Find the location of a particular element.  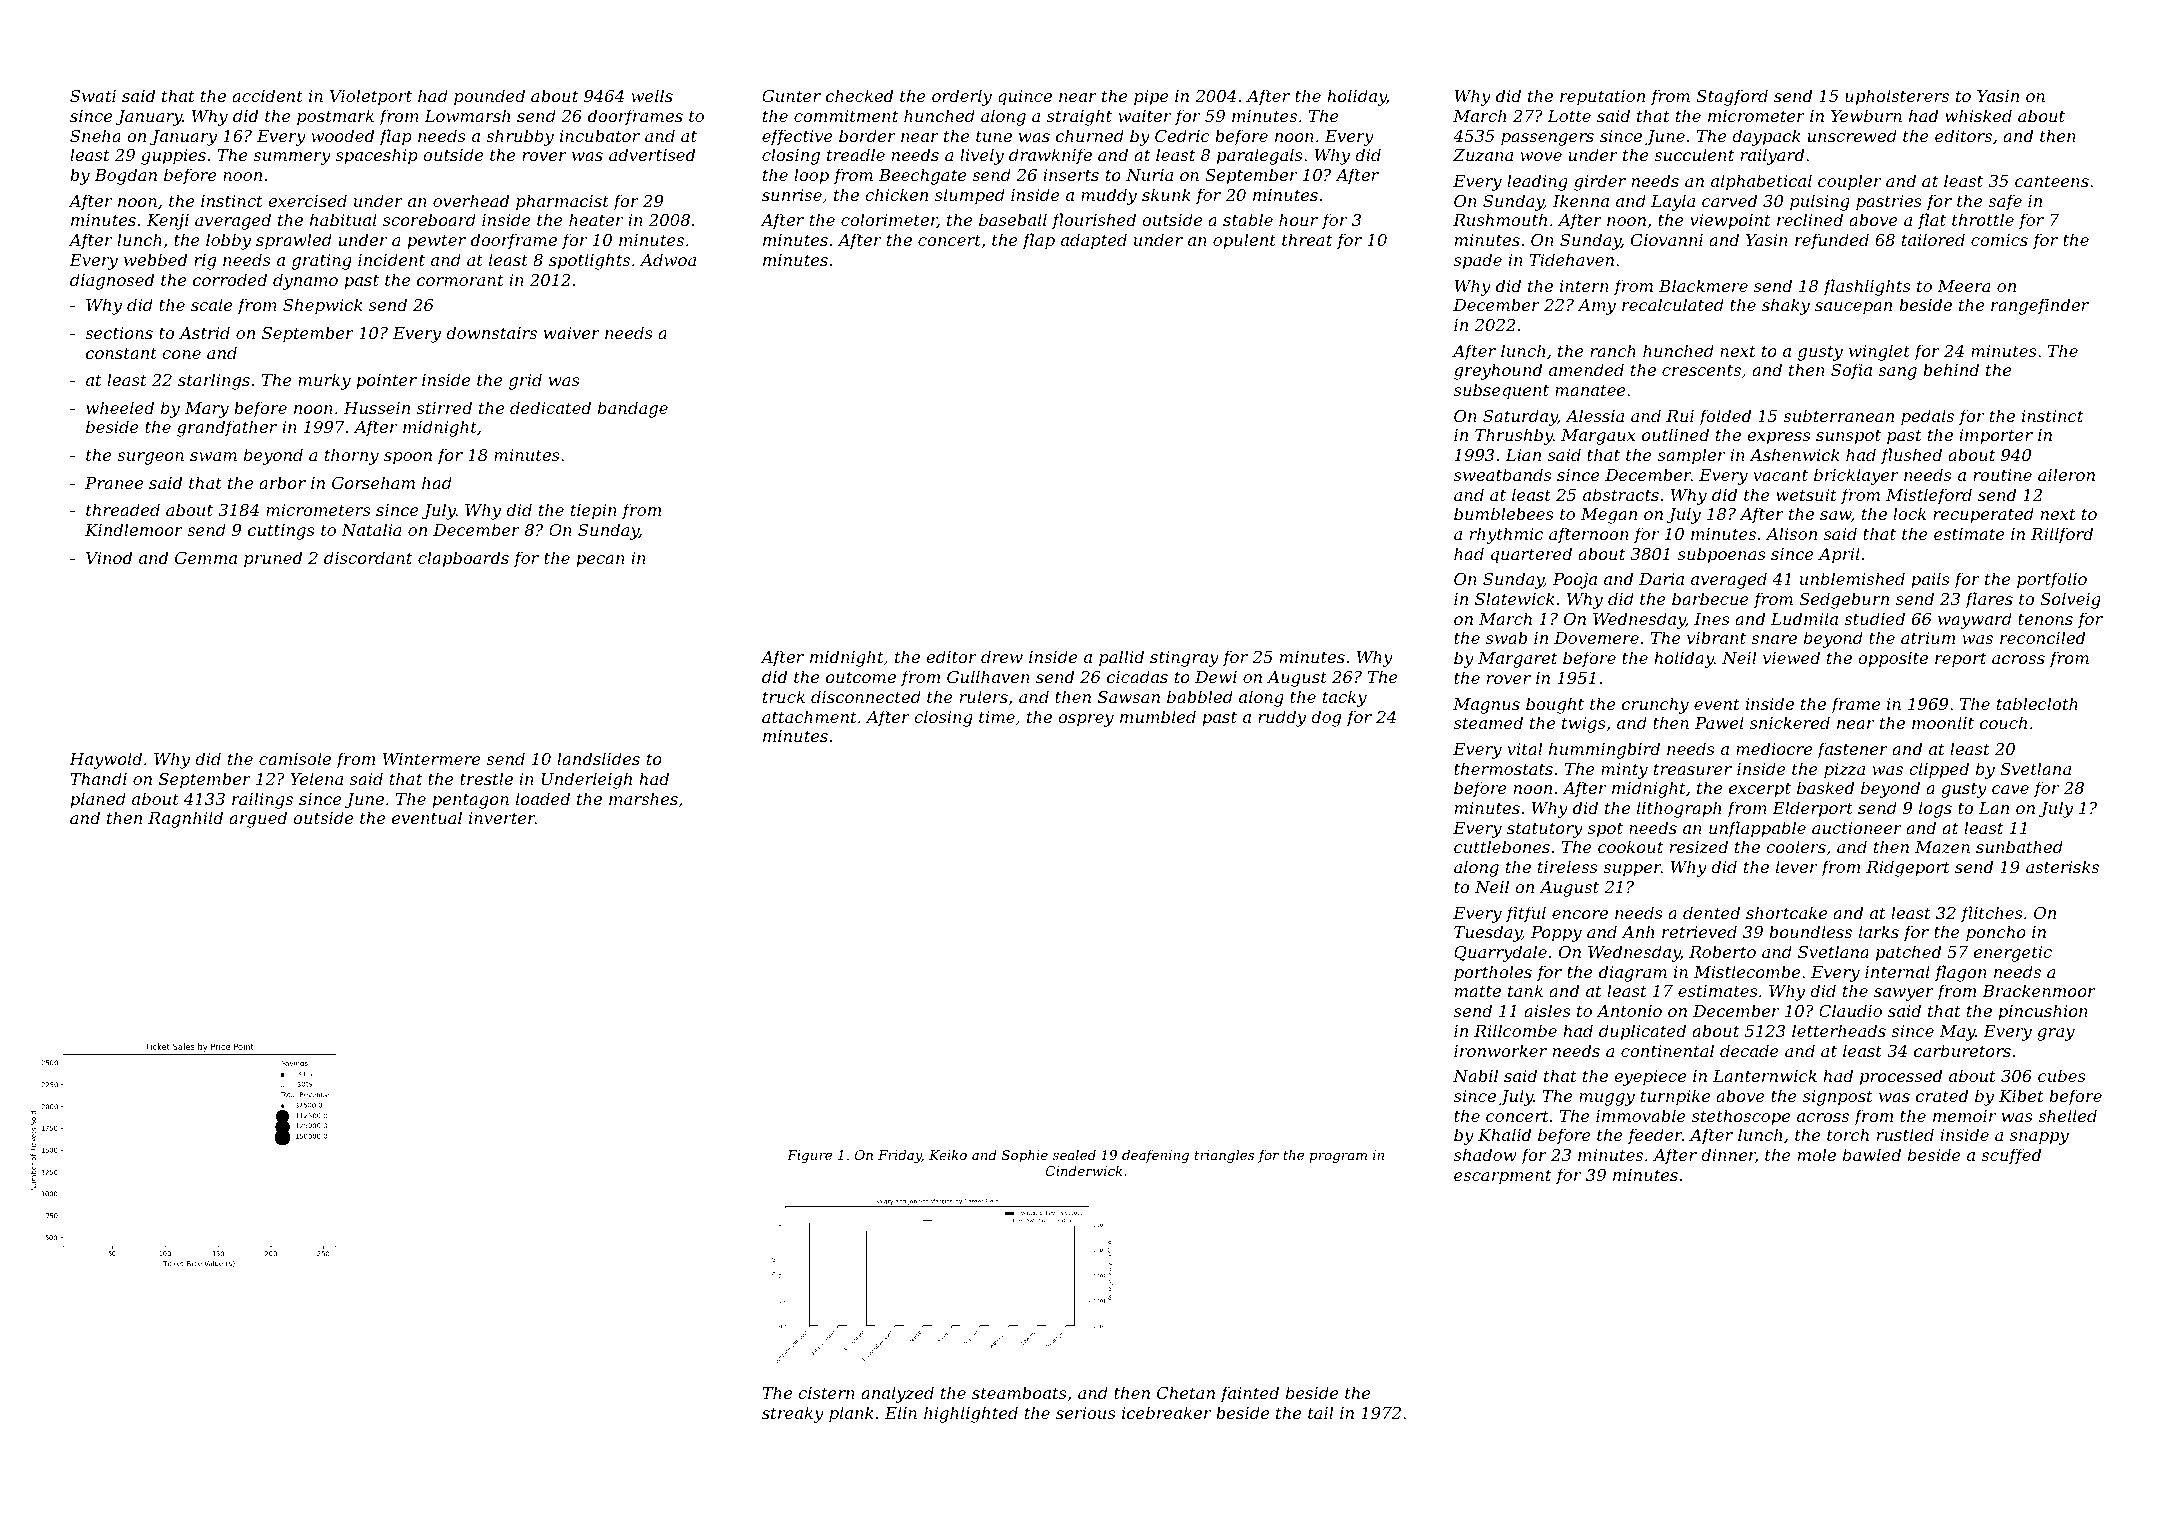

cistern is located at coordinates (826, 1393).
